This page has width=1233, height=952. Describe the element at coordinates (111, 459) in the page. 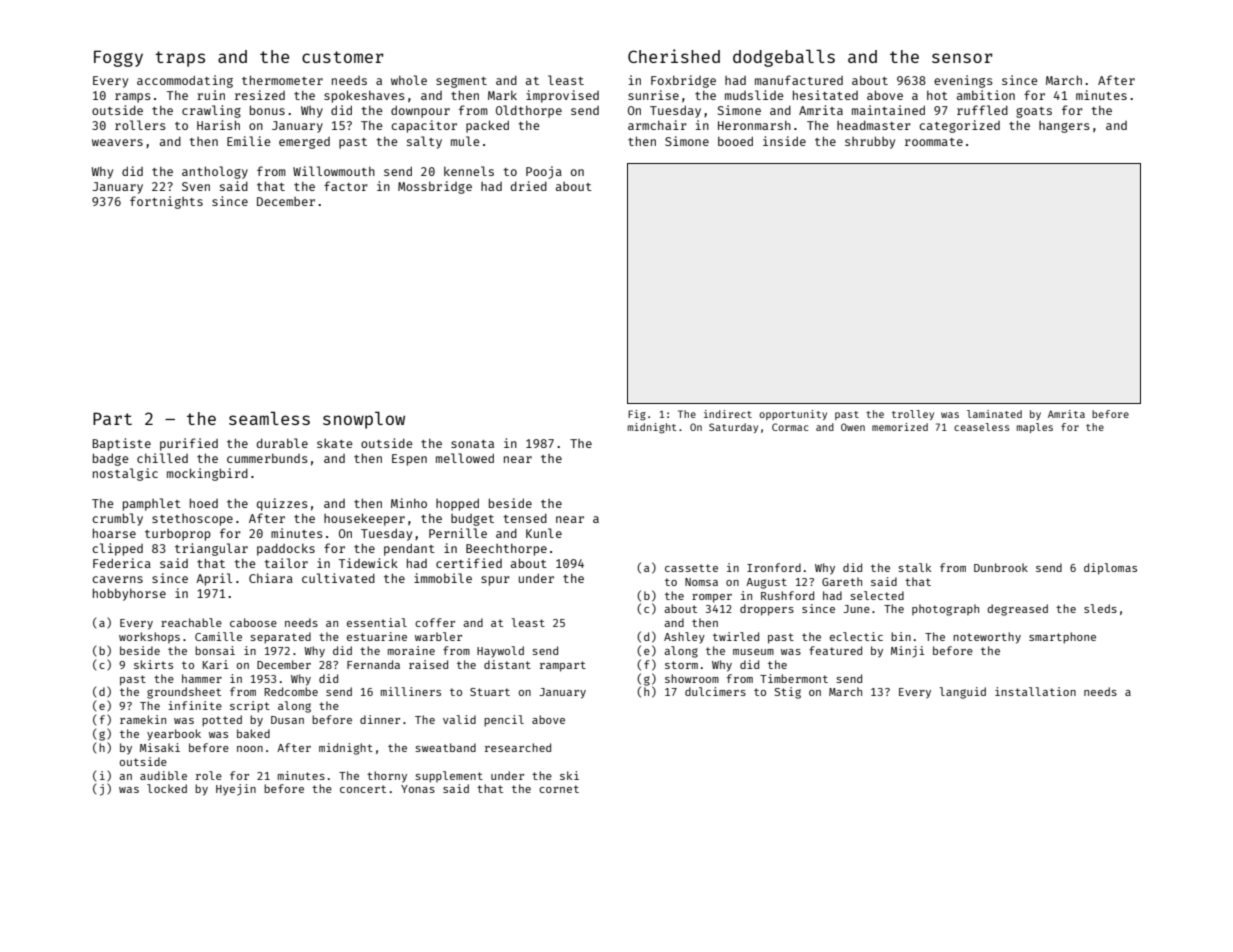

I see `badge` at that location.
